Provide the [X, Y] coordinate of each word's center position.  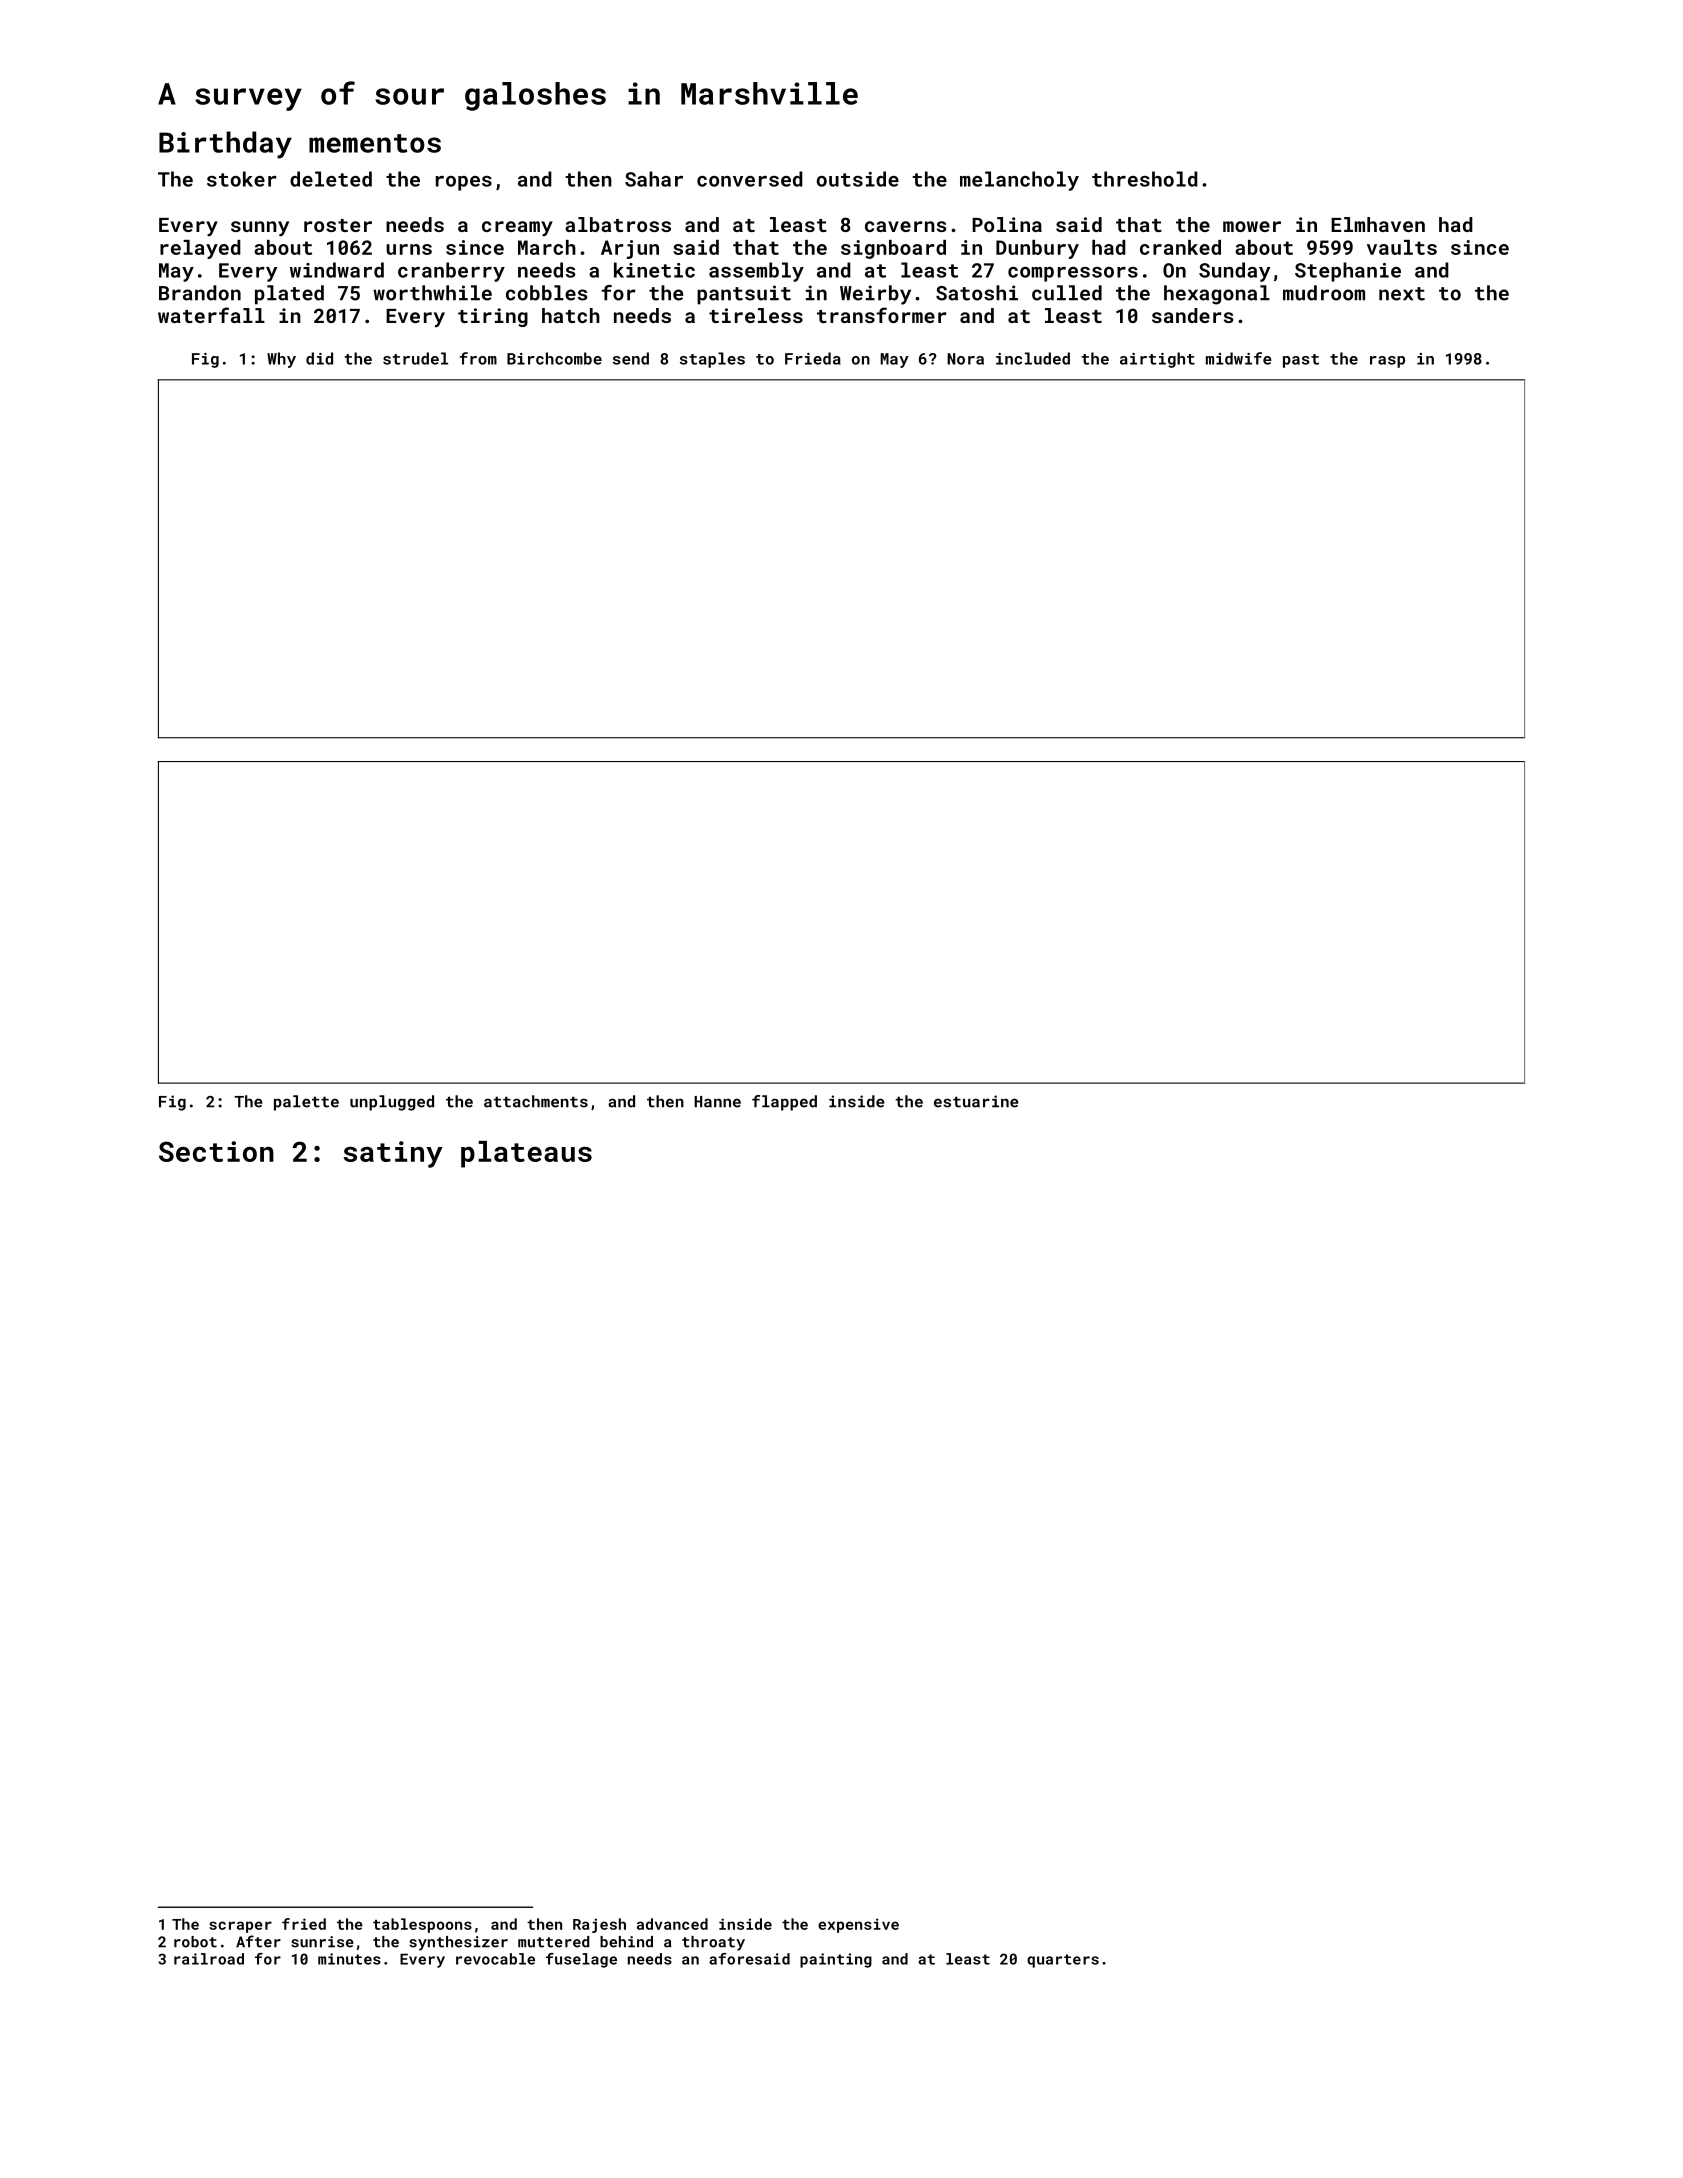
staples [712, 360]
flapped [784, 1103]
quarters [1063, 1961]
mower [1252, 226]
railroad [209, 1959]
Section [216, 1151]
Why [281, 360]
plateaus [526, 1154]
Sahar [654, 179]
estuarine [976, 1101]
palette [306, 1103]
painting [836, 1960]
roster [338, 225]
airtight [1157, 360]
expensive [858, 1925]
